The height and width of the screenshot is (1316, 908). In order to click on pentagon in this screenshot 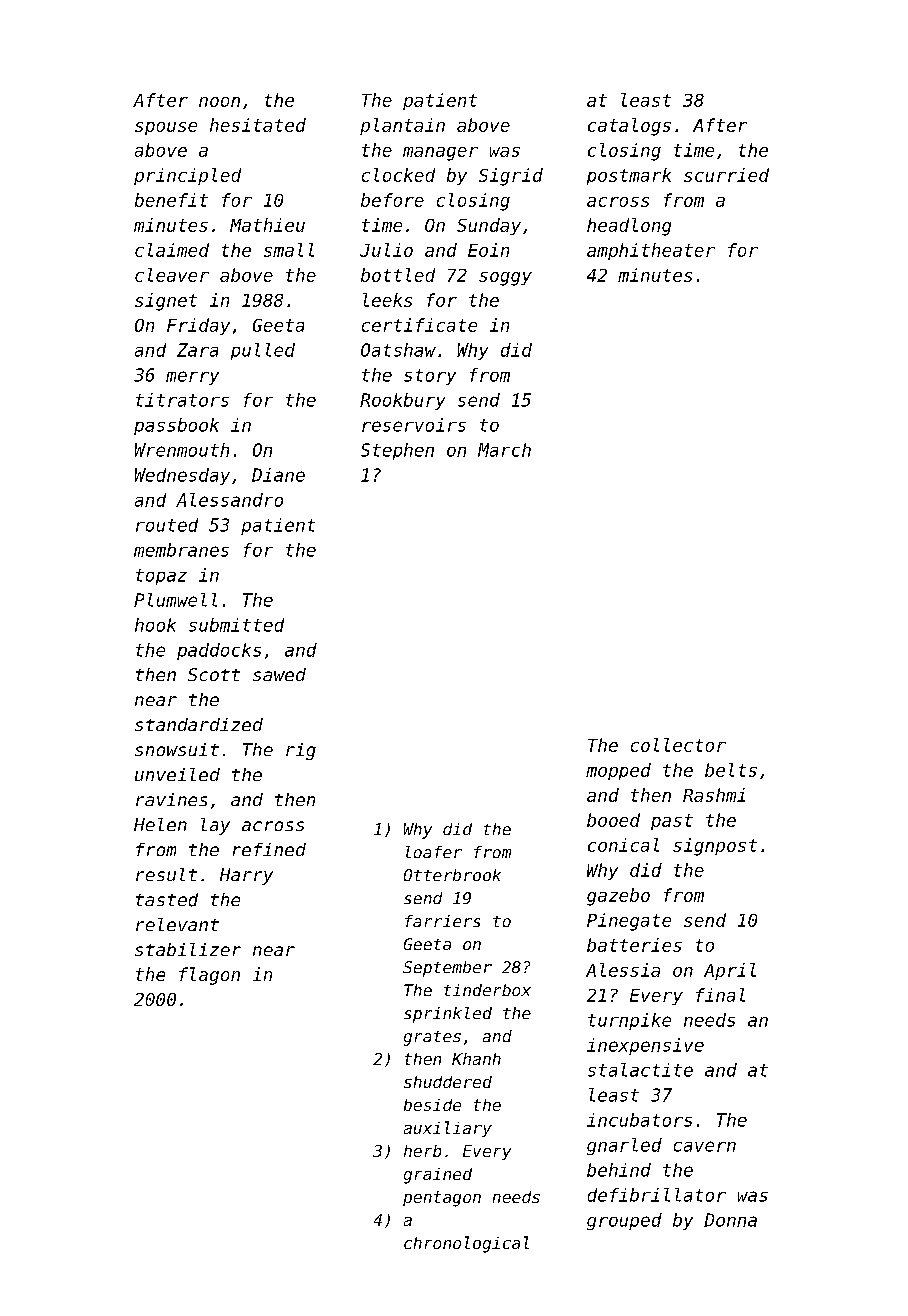, I will do `click(442, 1199)`.
